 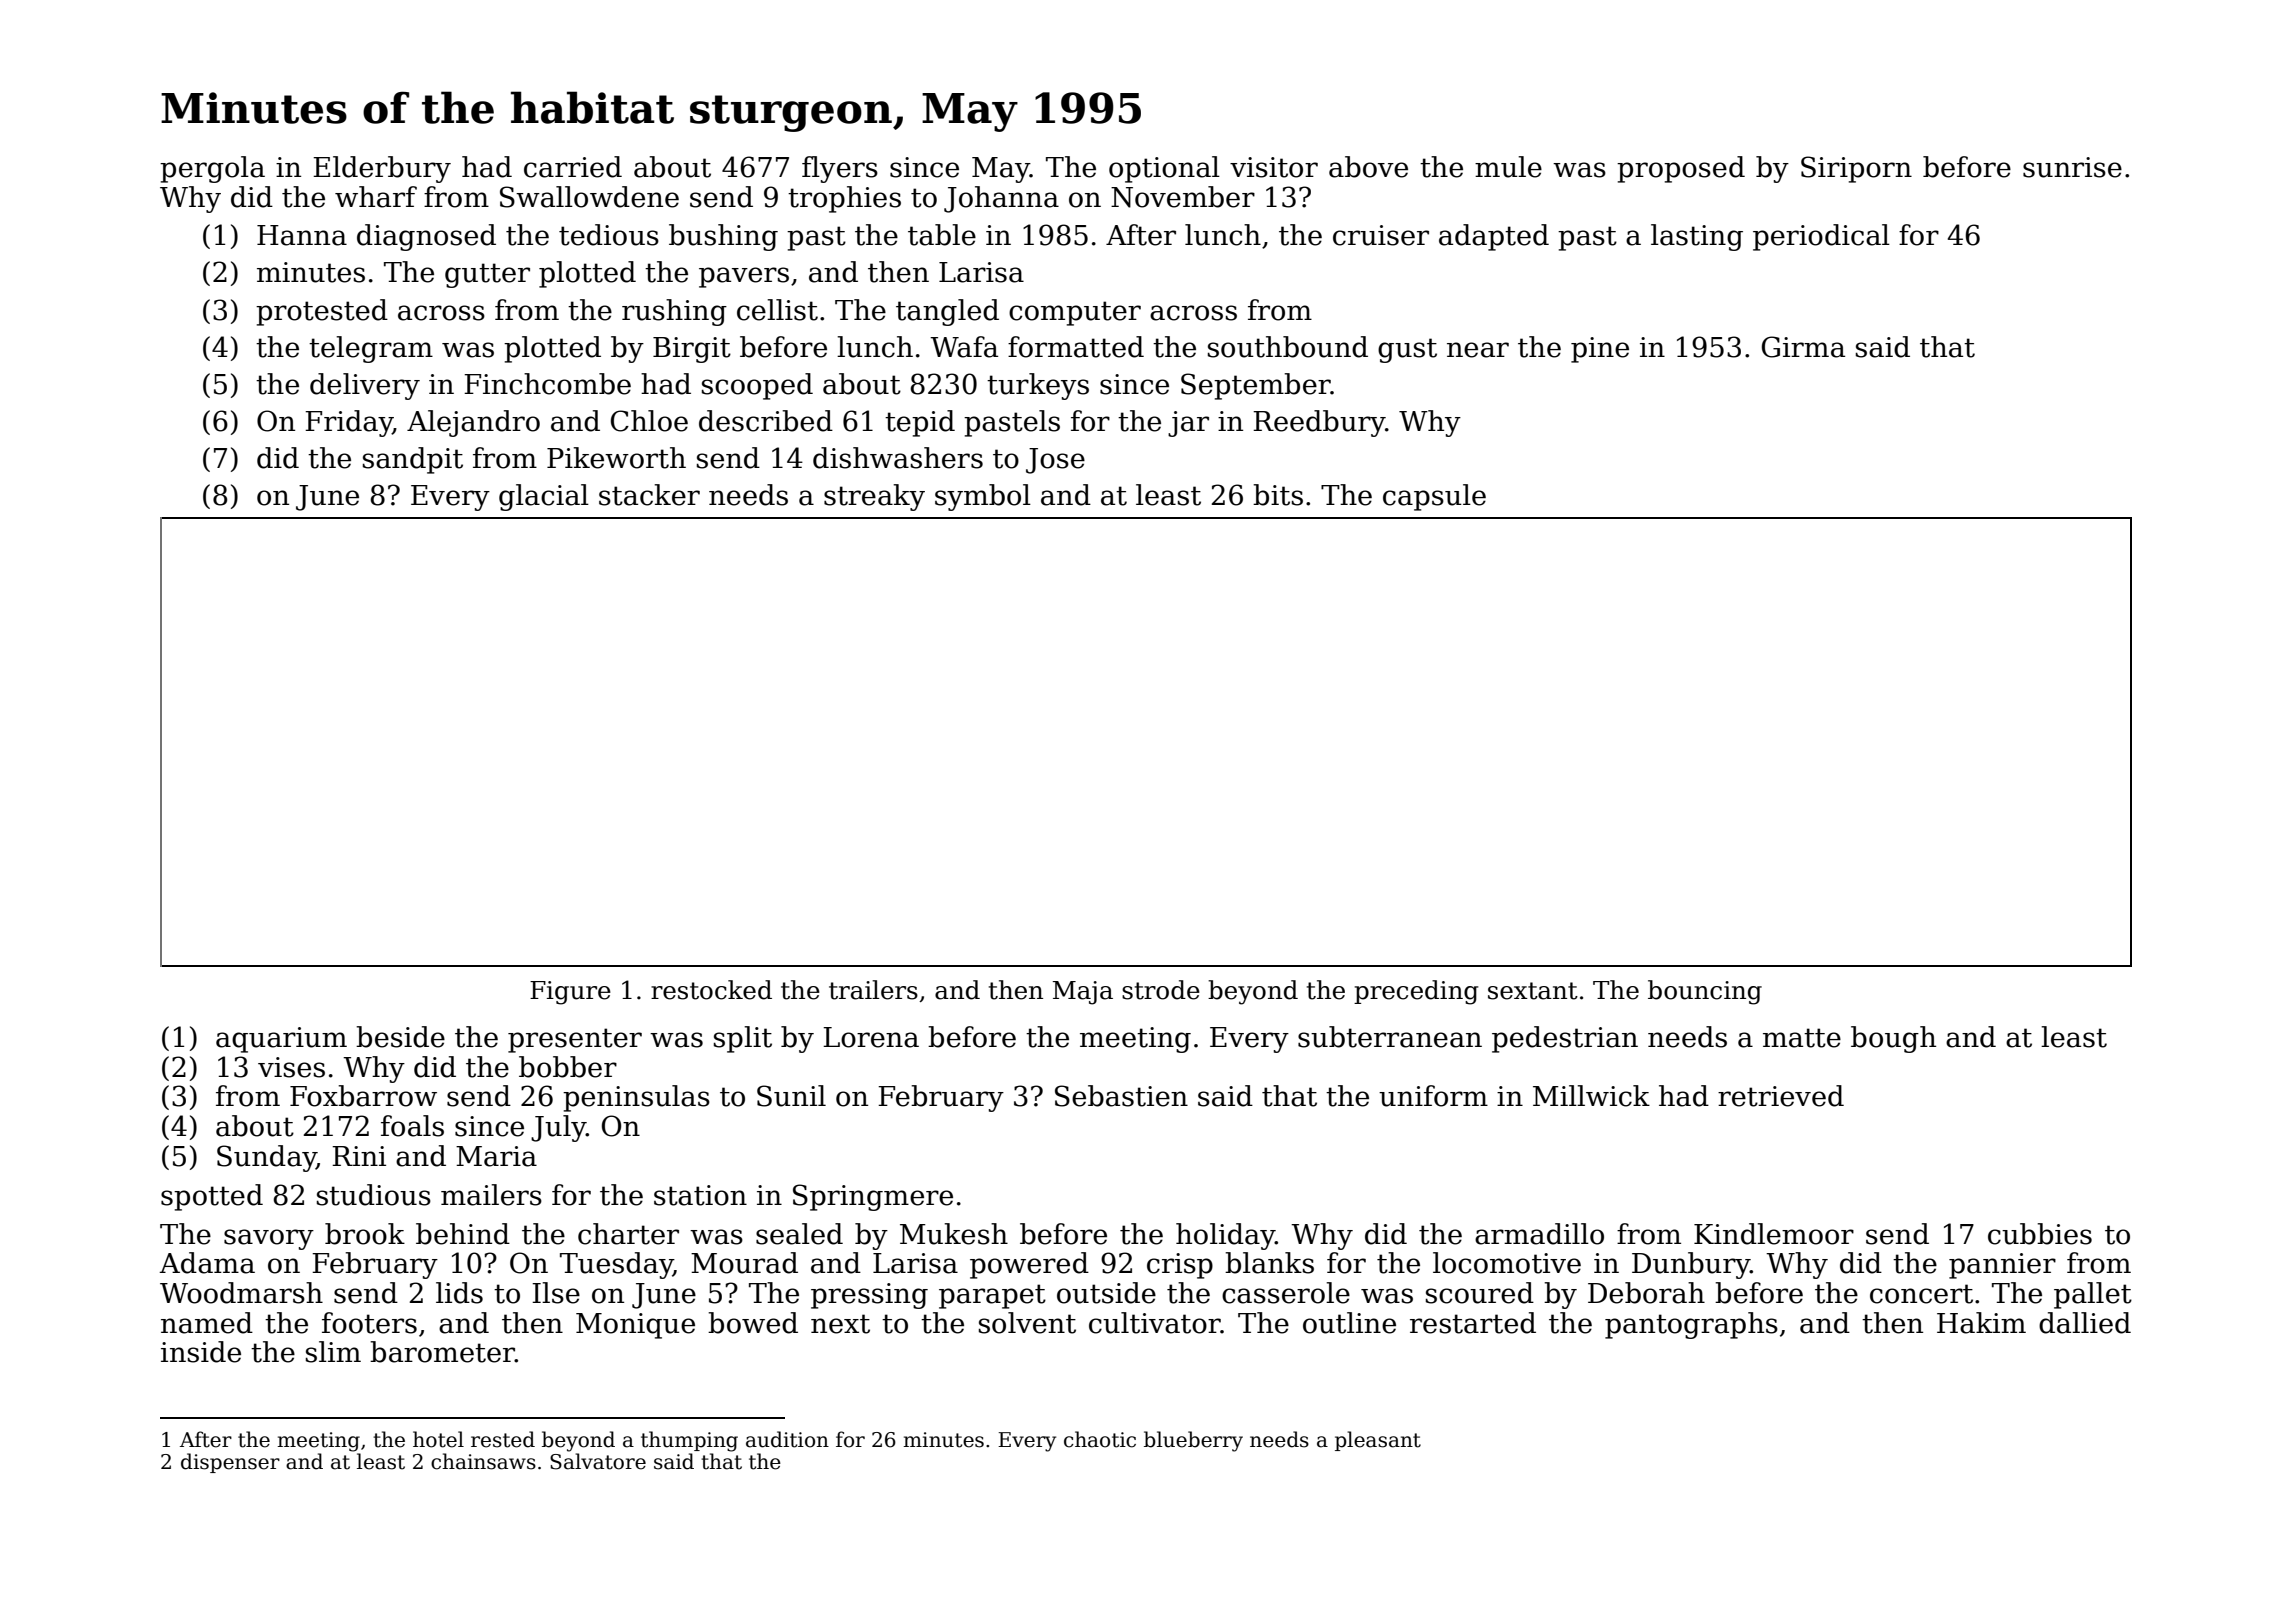 I want to click on Girma, so click(x=1803, y=347).
